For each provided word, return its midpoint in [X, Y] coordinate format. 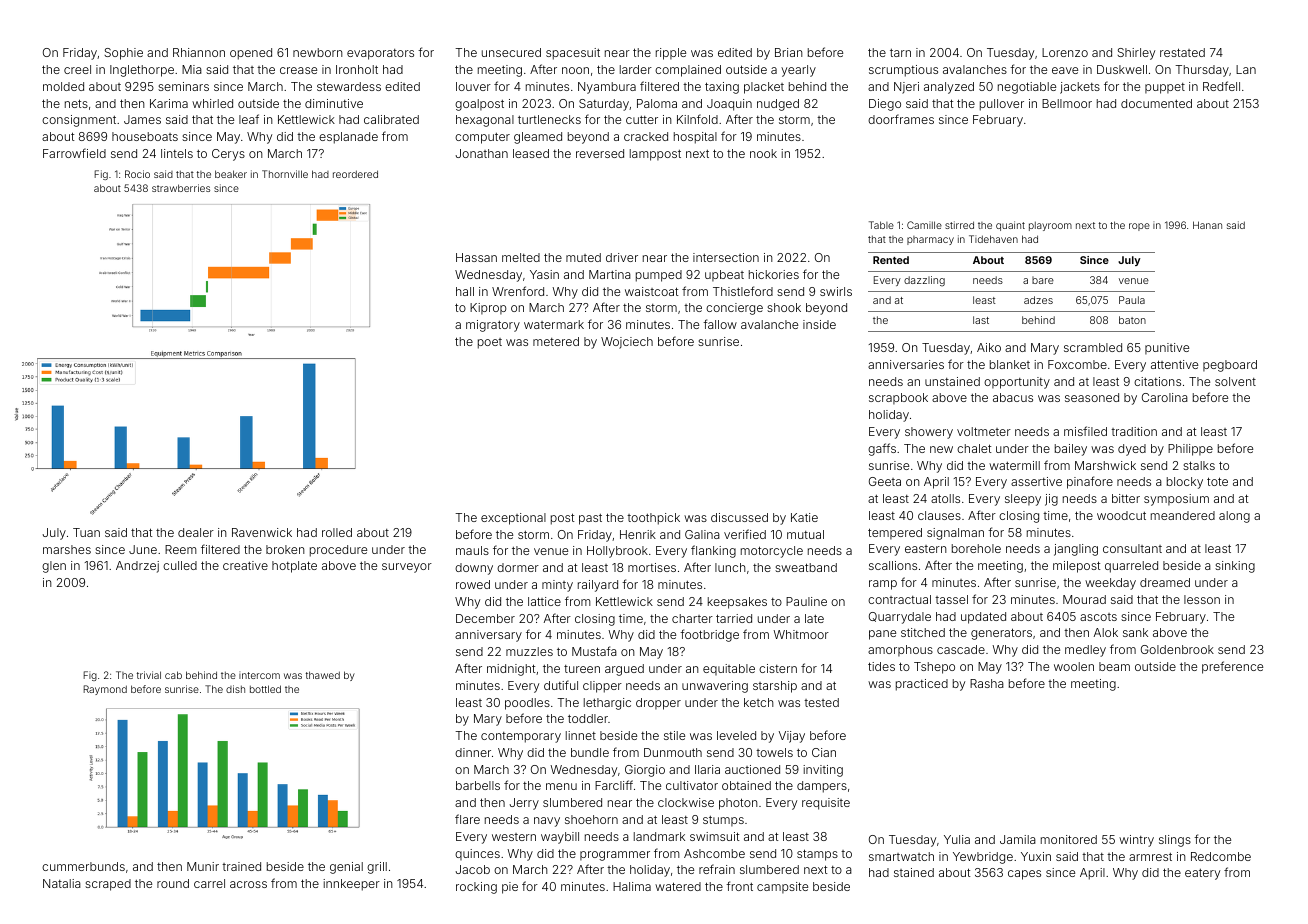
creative [245, 565]
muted [583, 257]
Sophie [123, 54]
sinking [1235, 567]
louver [473, 86]
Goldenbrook [1177, 649]
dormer [518, 567]
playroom [1050, 226]
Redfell [1221, 86]
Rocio [137, 174]
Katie [804, 517]
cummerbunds [83, 866]
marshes [67, 549]
